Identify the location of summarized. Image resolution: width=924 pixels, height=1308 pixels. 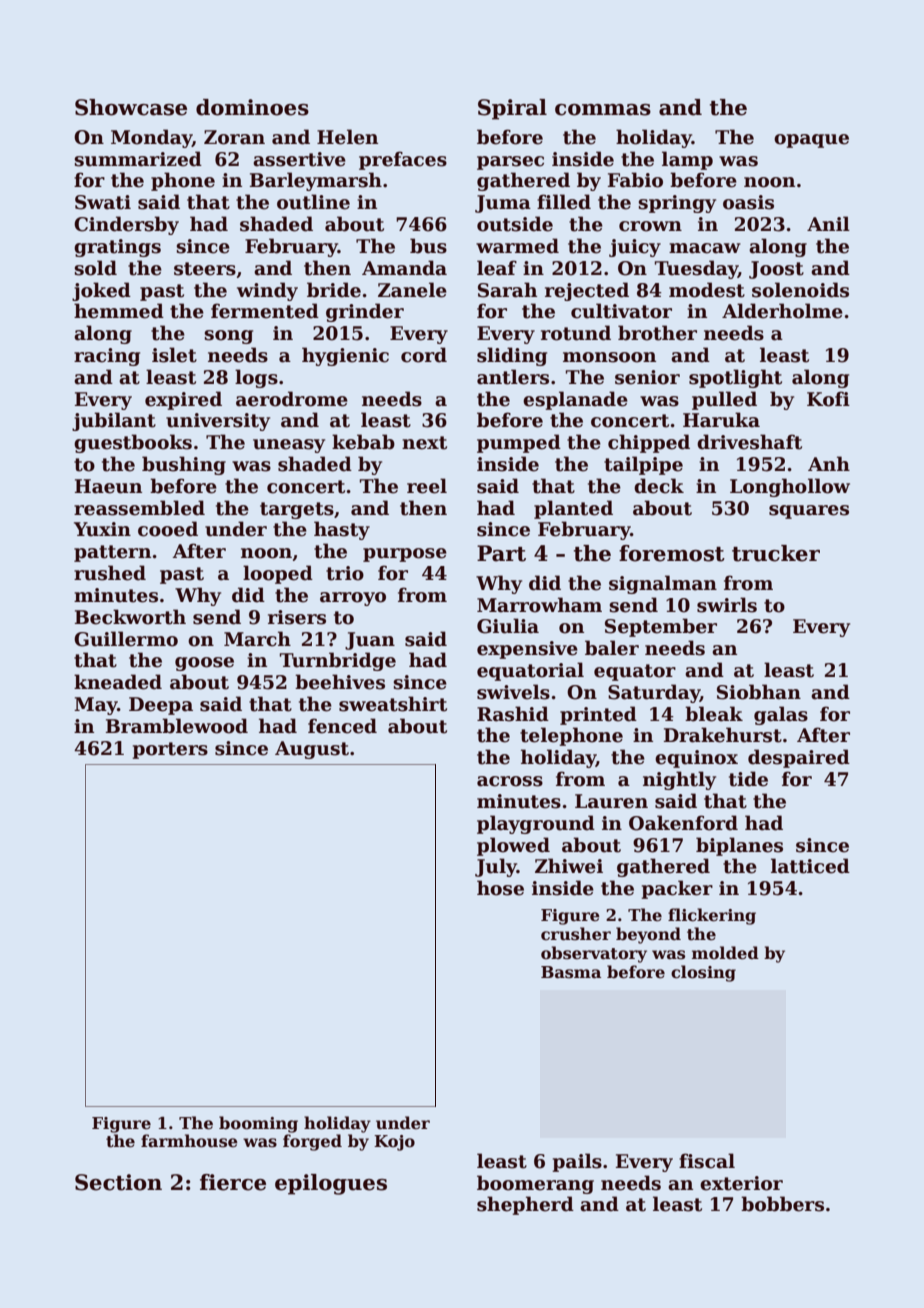
(138, 159).
